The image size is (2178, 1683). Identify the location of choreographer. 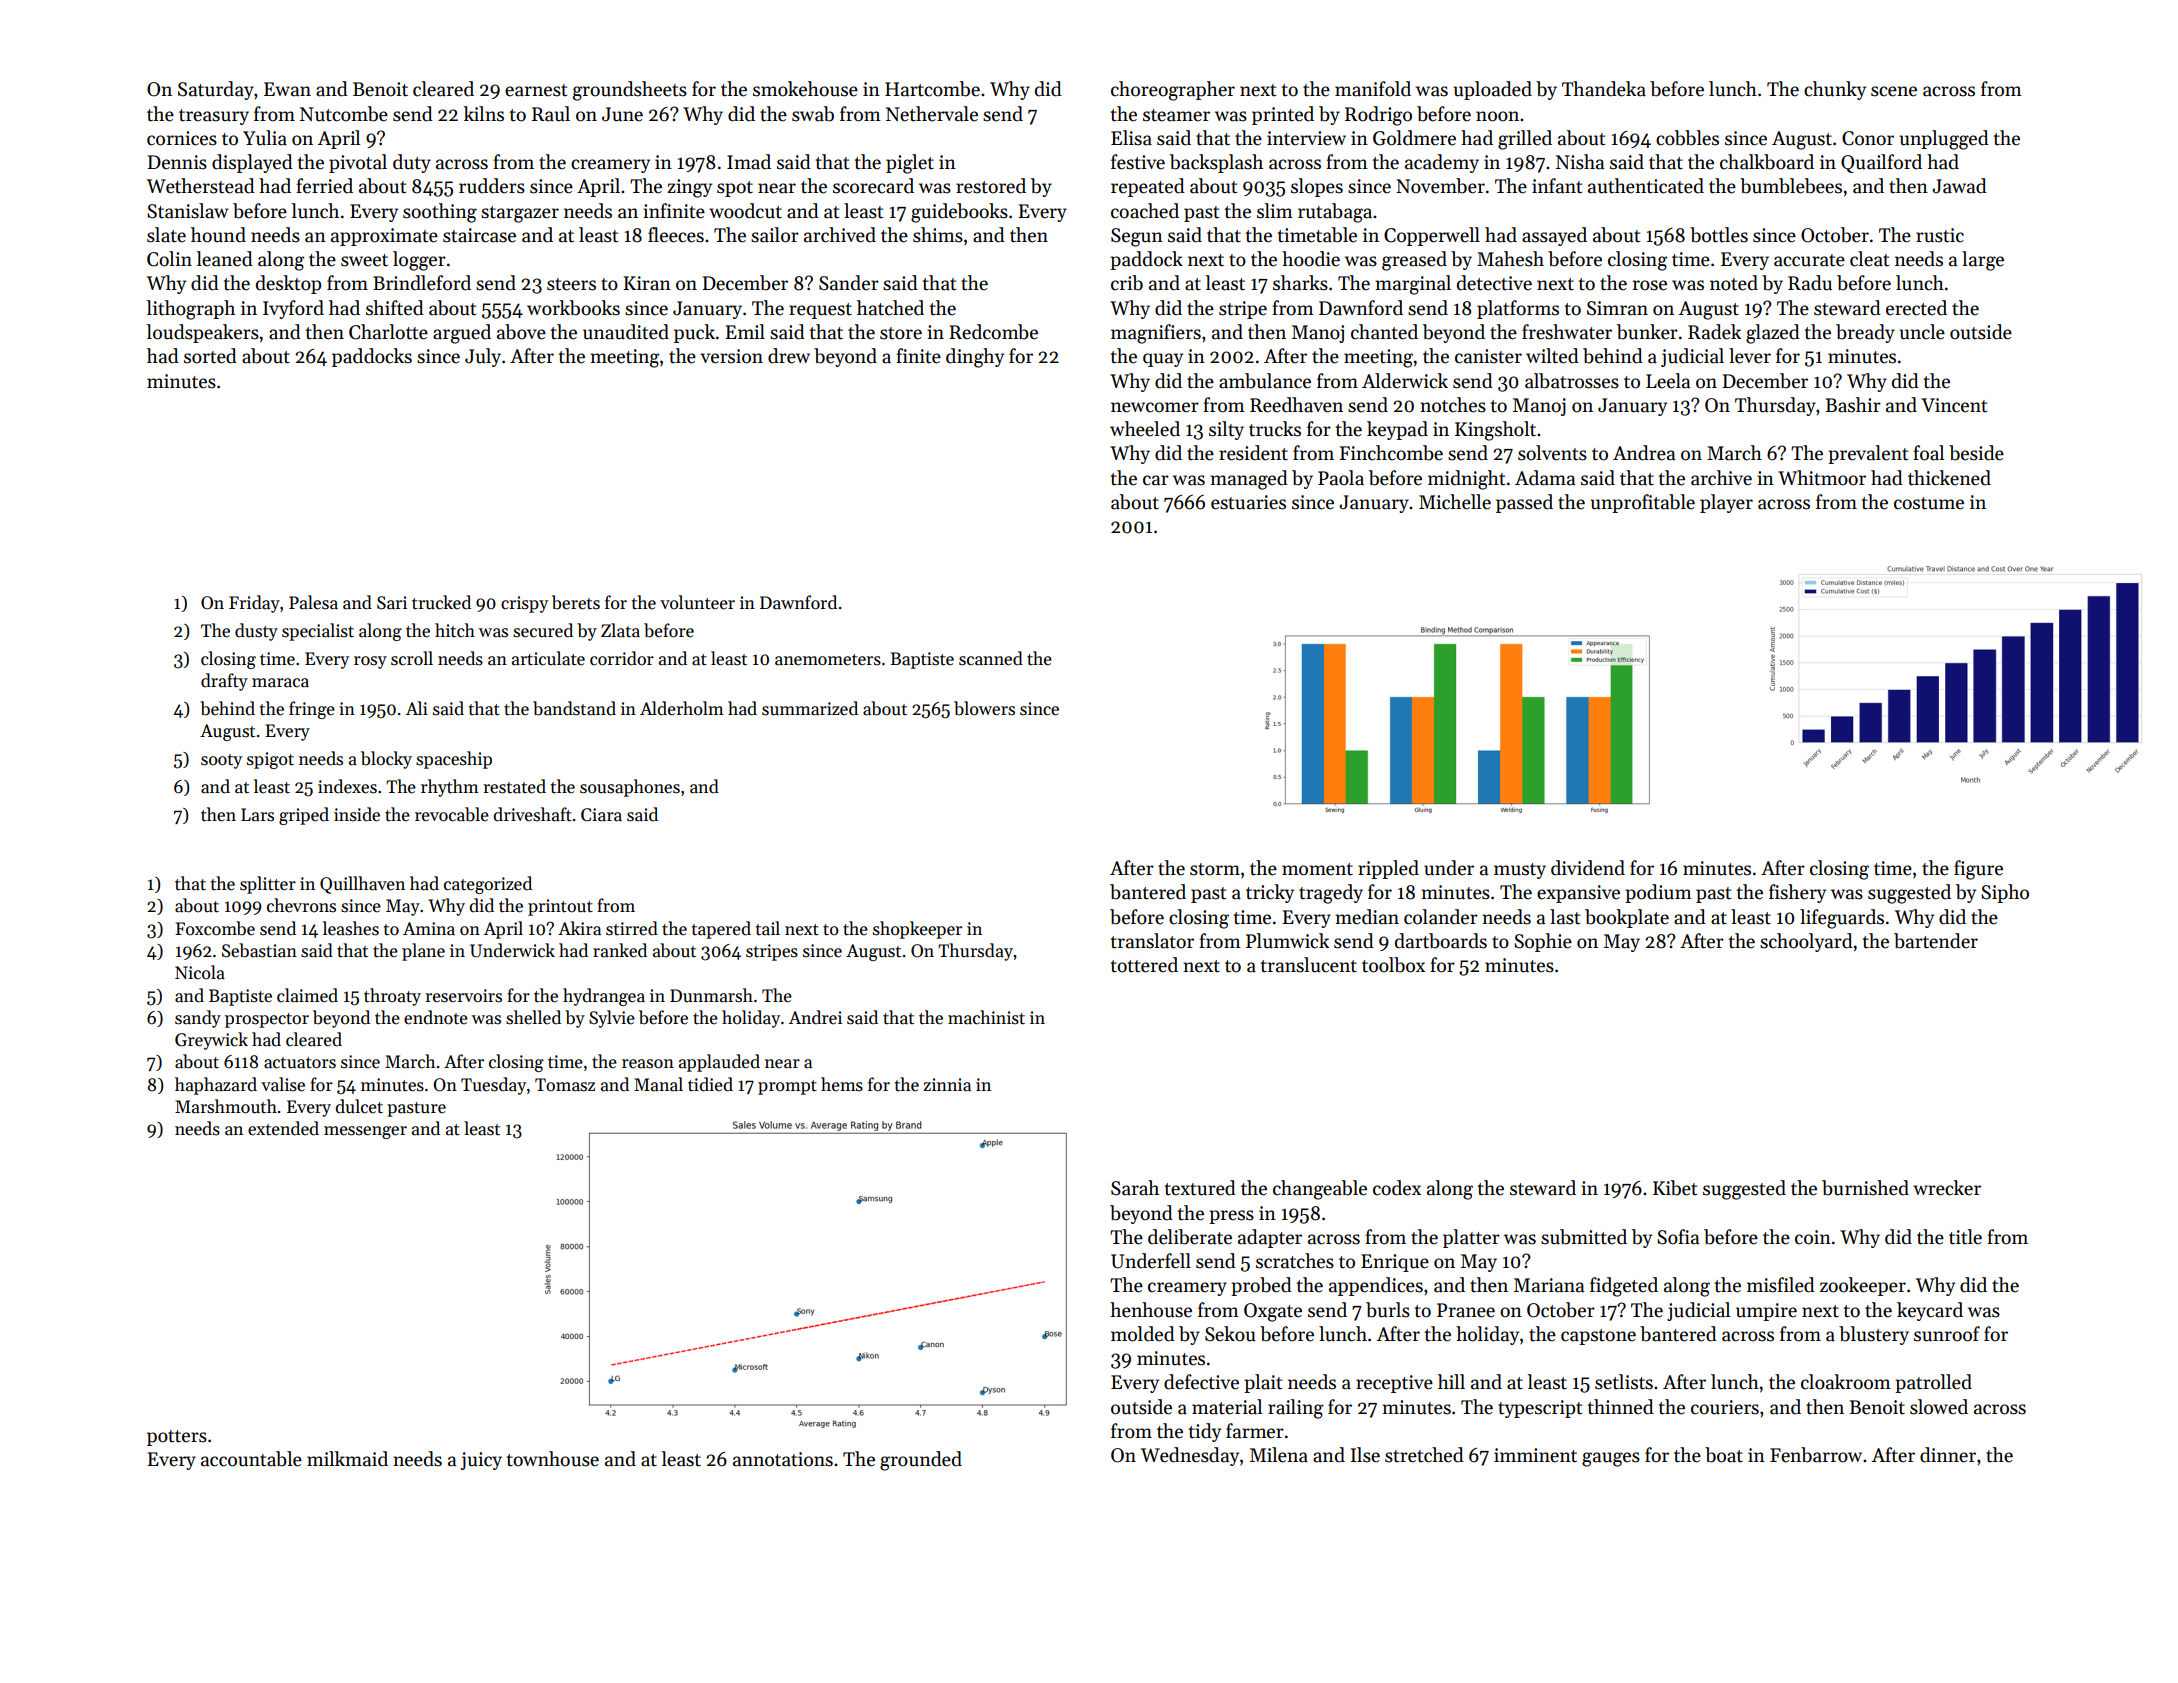
(1173, 91).
